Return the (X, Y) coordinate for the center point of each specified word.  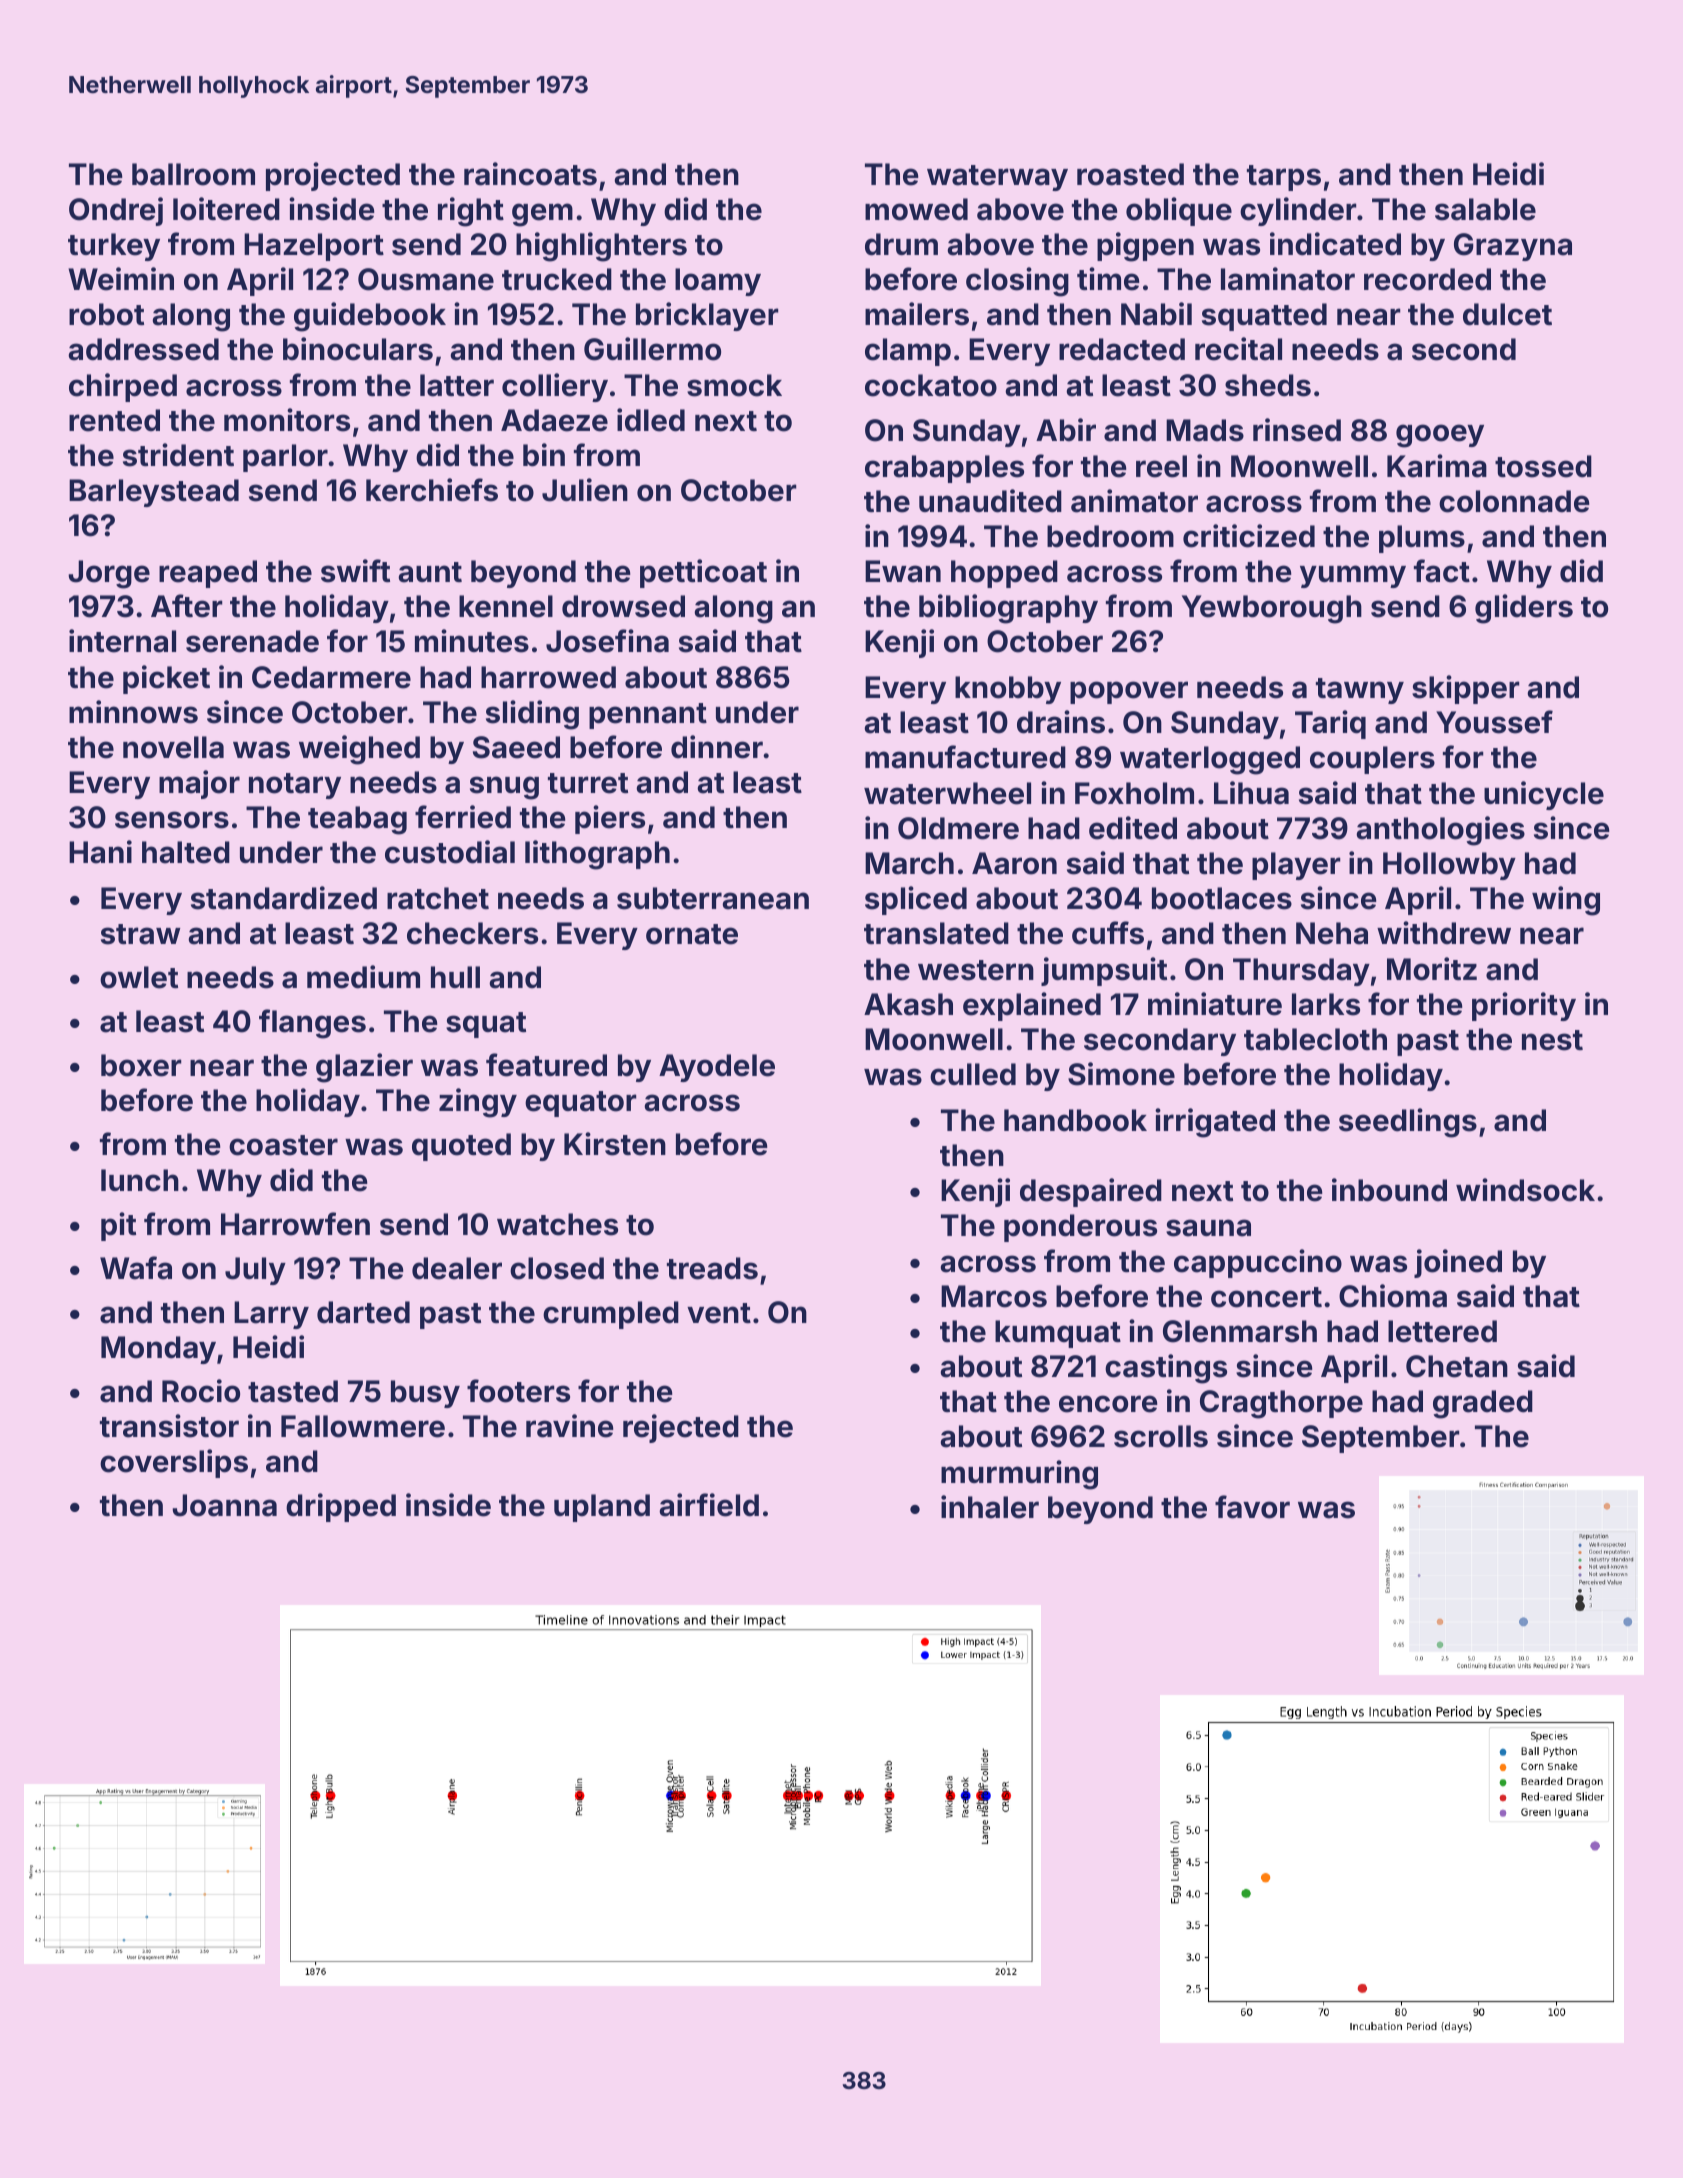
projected (333, 176)
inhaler (990, 1507)
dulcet (1507, 314)
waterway (997, 178)
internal (122, 641)
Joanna (224, 1505)
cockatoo (931, 385)
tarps (1284, 178)
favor (1252, 1507)
